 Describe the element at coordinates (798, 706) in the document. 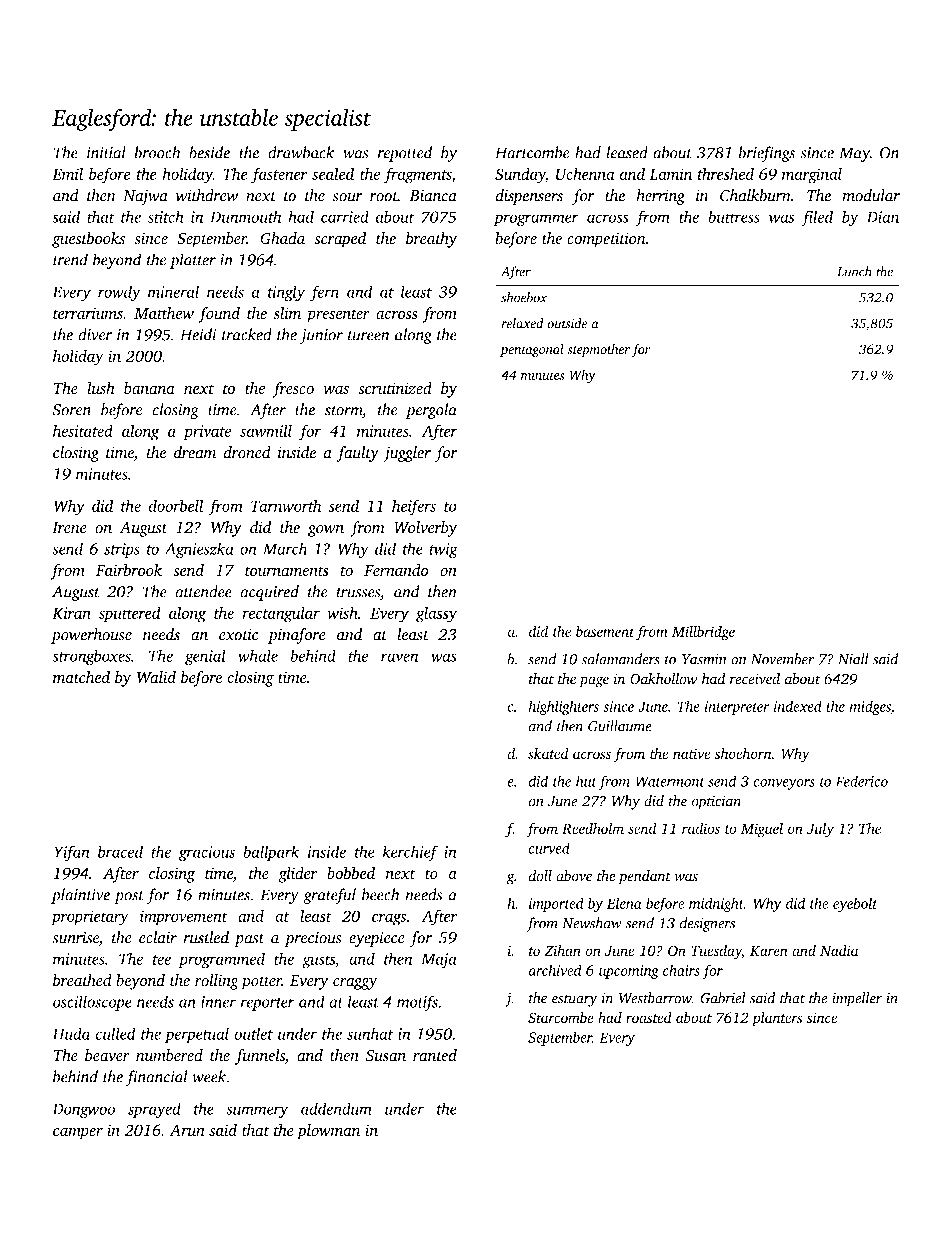

I see `indexed` at that location.
